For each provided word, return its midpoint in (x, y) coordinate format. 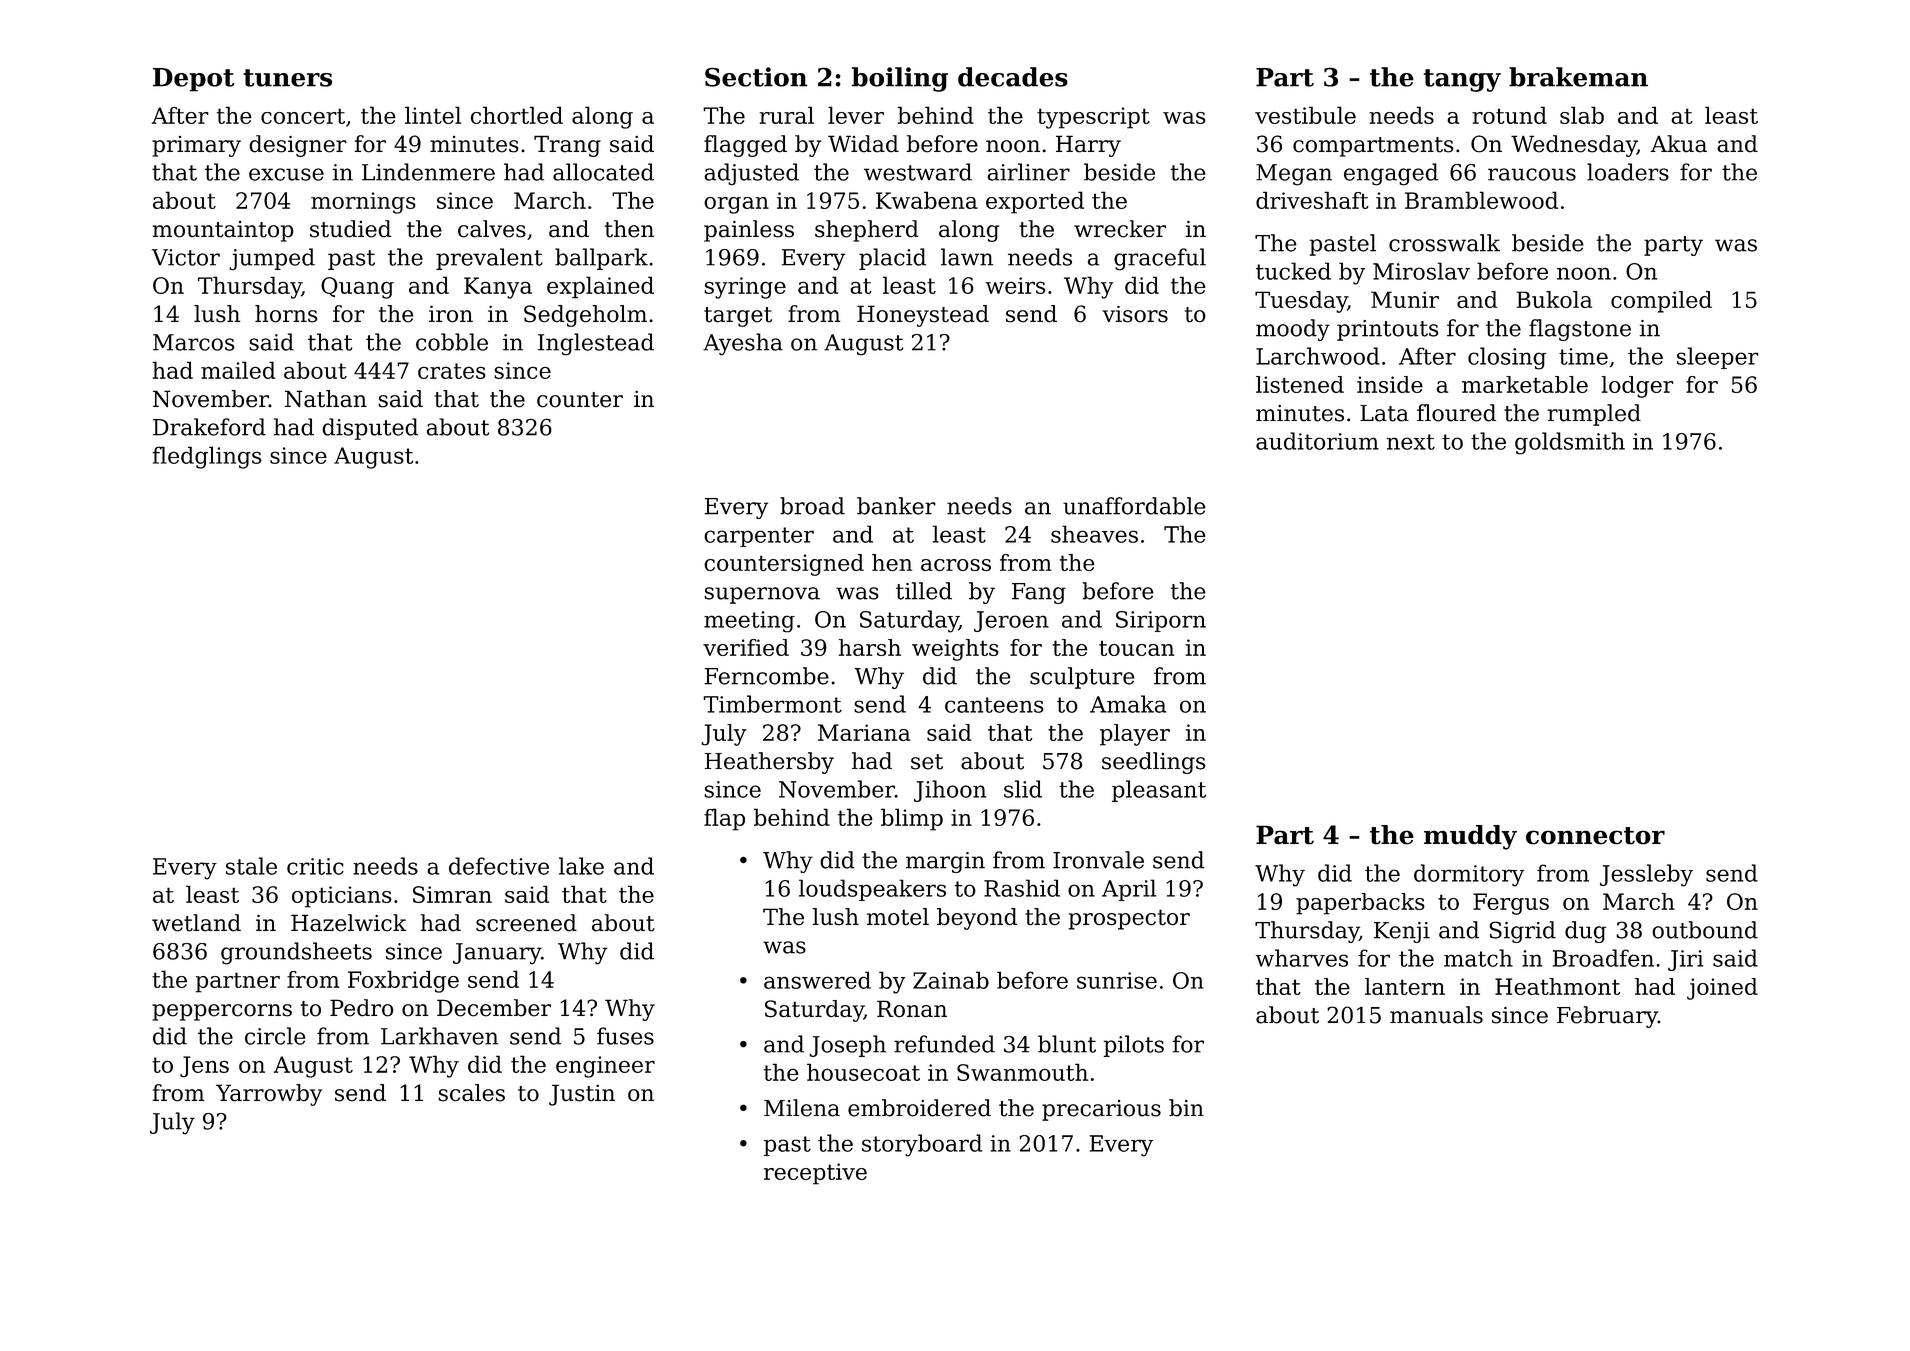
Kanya (498, 288)
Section (756, 77)
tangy (1462, 80)
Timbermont (772, 704)
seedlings (1154, 763)
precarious (1101, 1110)
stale (251, 866)
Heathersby (769, 763)
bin (1186, 1108)
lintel (433, 115)
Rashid (1022, 888)
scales (471, 1093)
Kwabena (927, 200)
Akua (1679, 144)
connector (1595, 836)
